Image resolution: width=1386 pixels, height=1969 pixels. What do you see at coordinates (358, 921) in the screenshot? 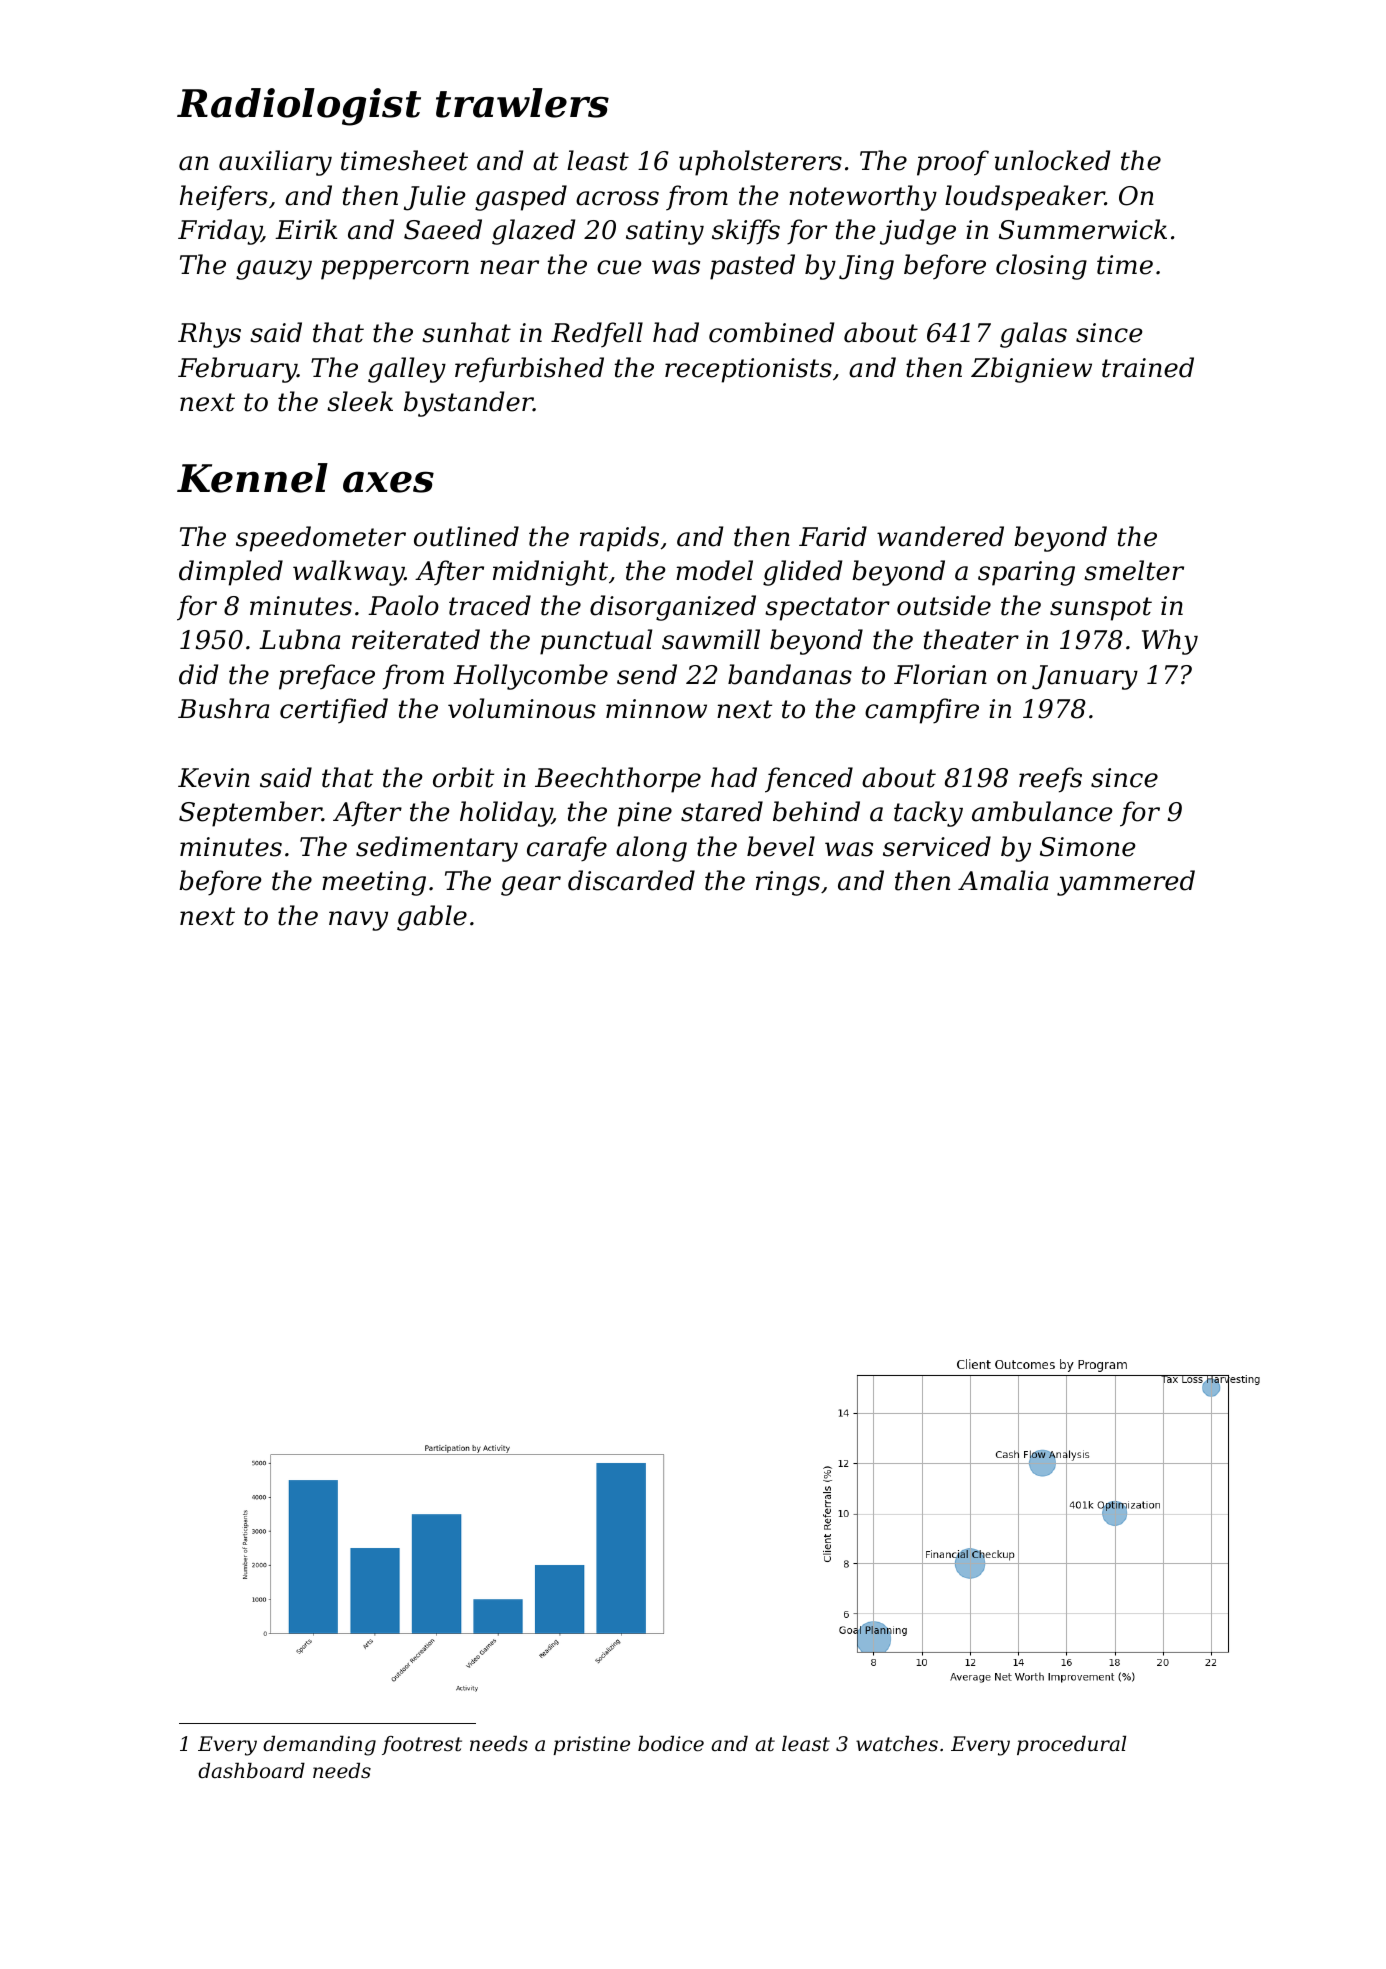
I see `navy` at bounding box center [358, 921].
